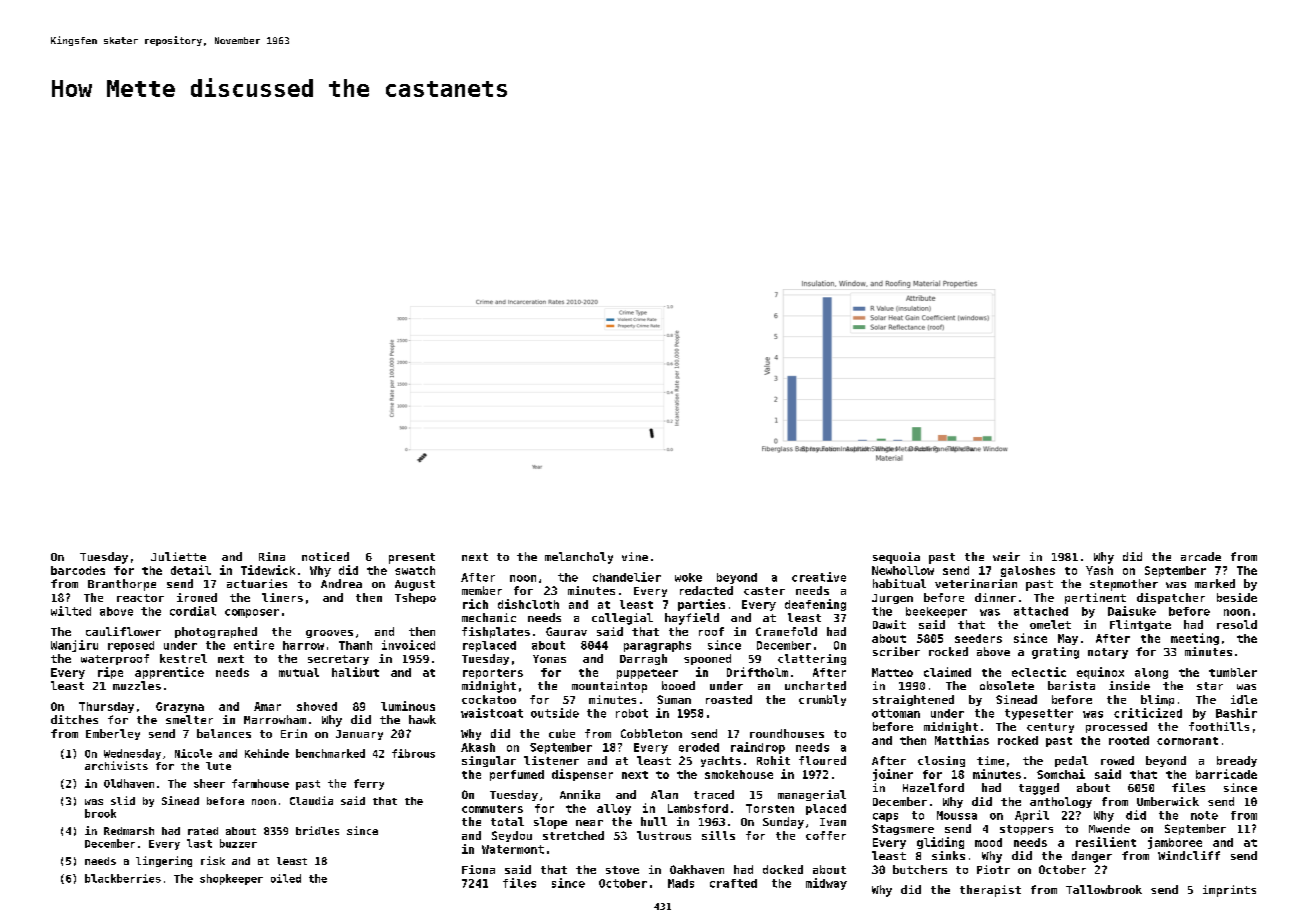 This screenshot has height=924, width=1308. I want to click on detail, so click(191, 570).
